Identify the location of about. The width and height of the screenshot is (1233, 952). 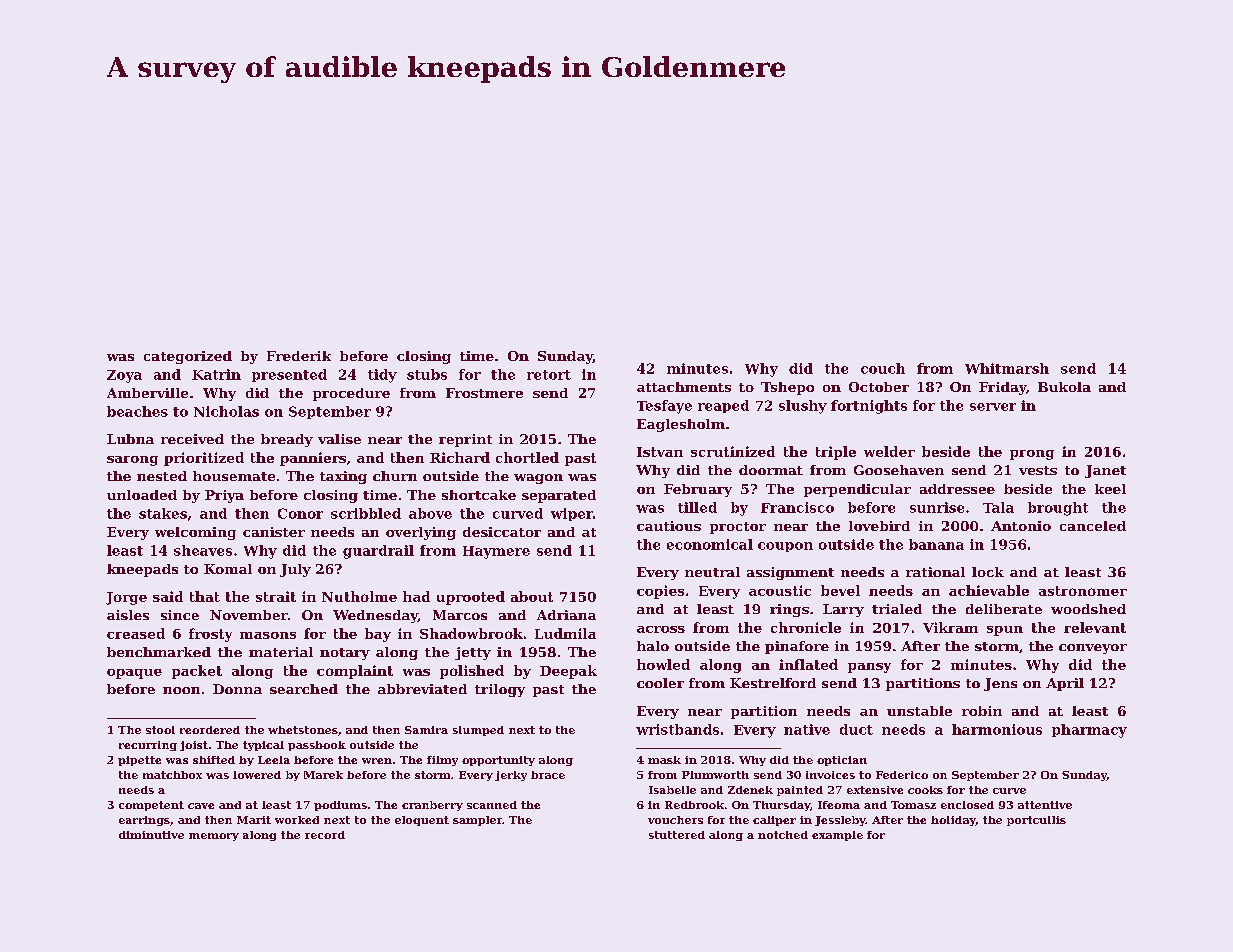
(532, 596).
